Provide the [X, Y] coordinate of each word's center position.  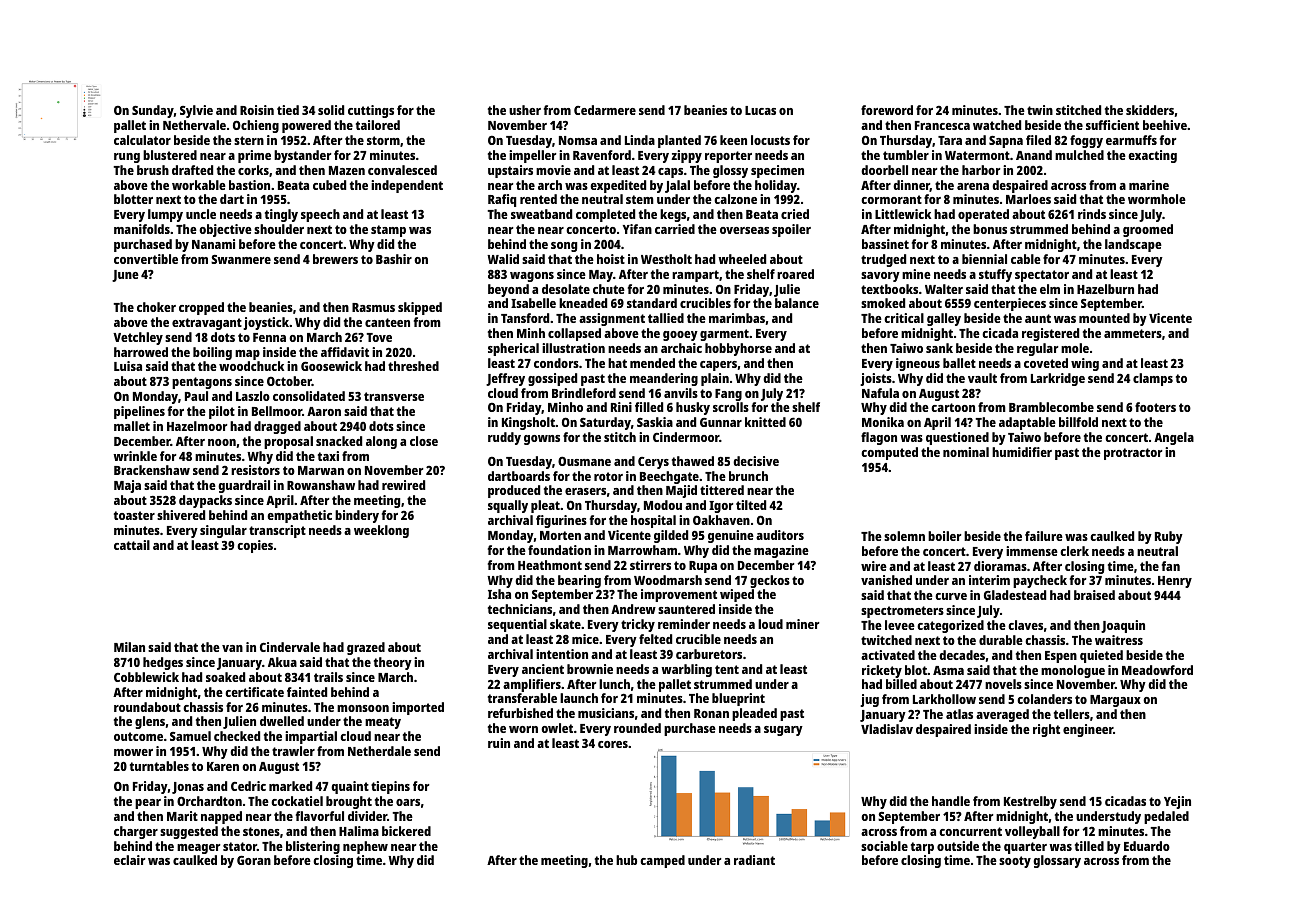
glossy [730, 171]
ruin [499, 743]
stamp [388, 231]
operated [983, 215]
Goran [254, 860]
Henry [1175, 582]
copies [255, 546]
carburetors [709, 654]
